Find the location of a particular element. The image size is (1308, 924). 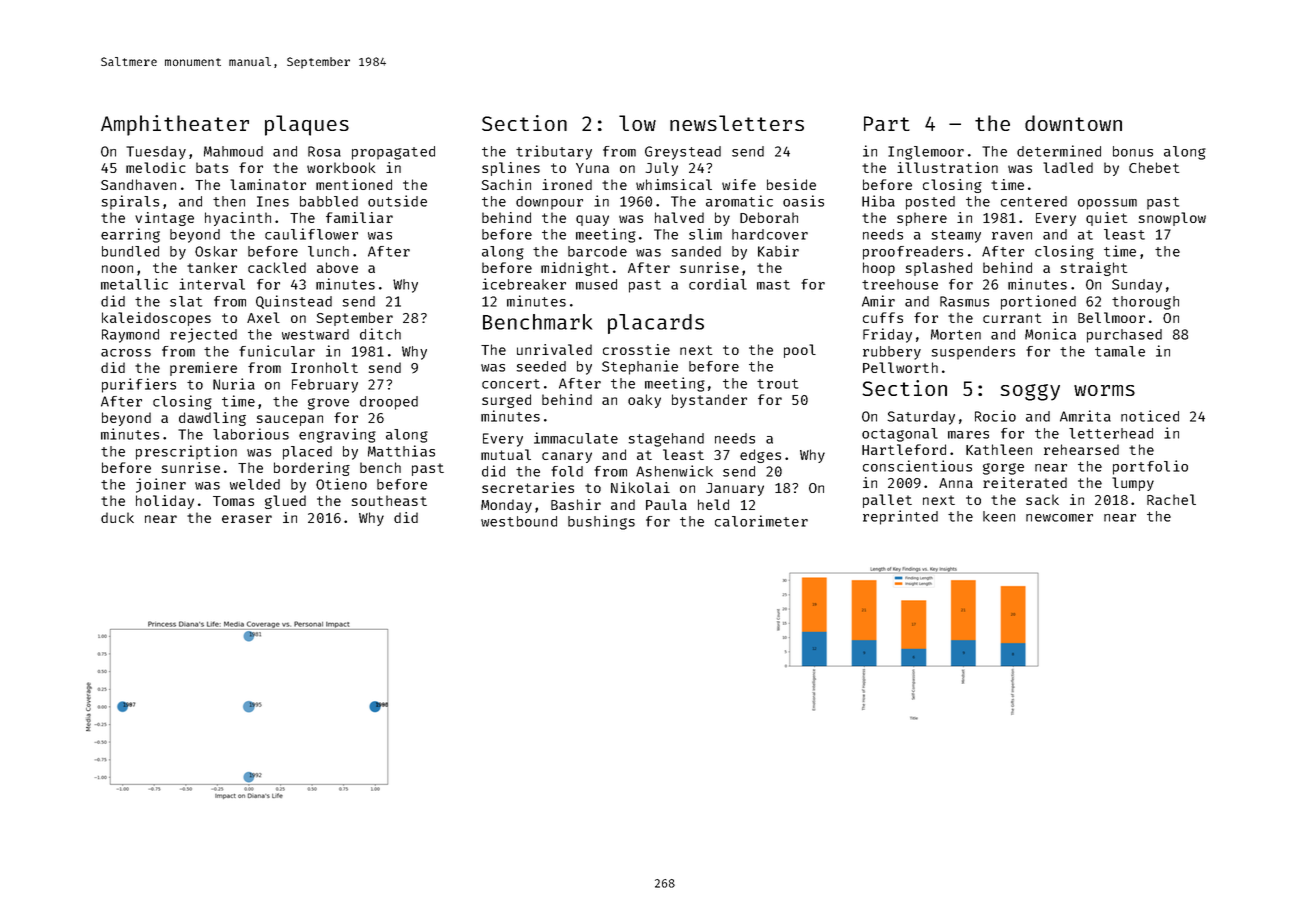

duck is located at coordinates (117, 517).
